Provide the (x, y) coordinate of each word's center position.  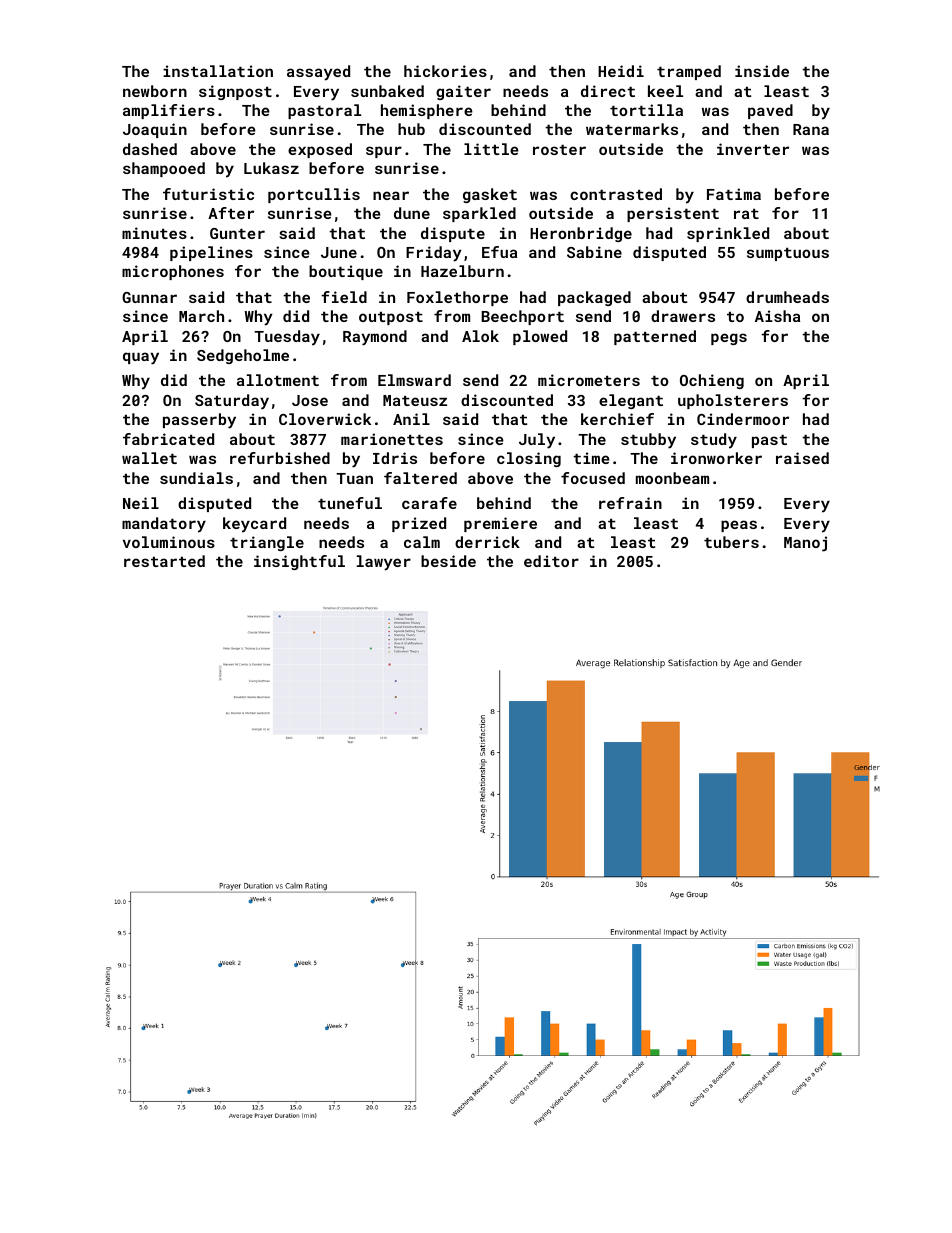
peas (739, 526)
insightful (299, 562)
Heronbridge (581, 234)
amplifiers (169, 111)
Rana (811, 129)
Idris (395, 458)
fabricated (168, 439)
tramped (689, 72)
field (344, 297)
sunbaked (387, 91)
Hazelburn (462, 271)
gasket (490, 195)
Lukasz (271, 168)
